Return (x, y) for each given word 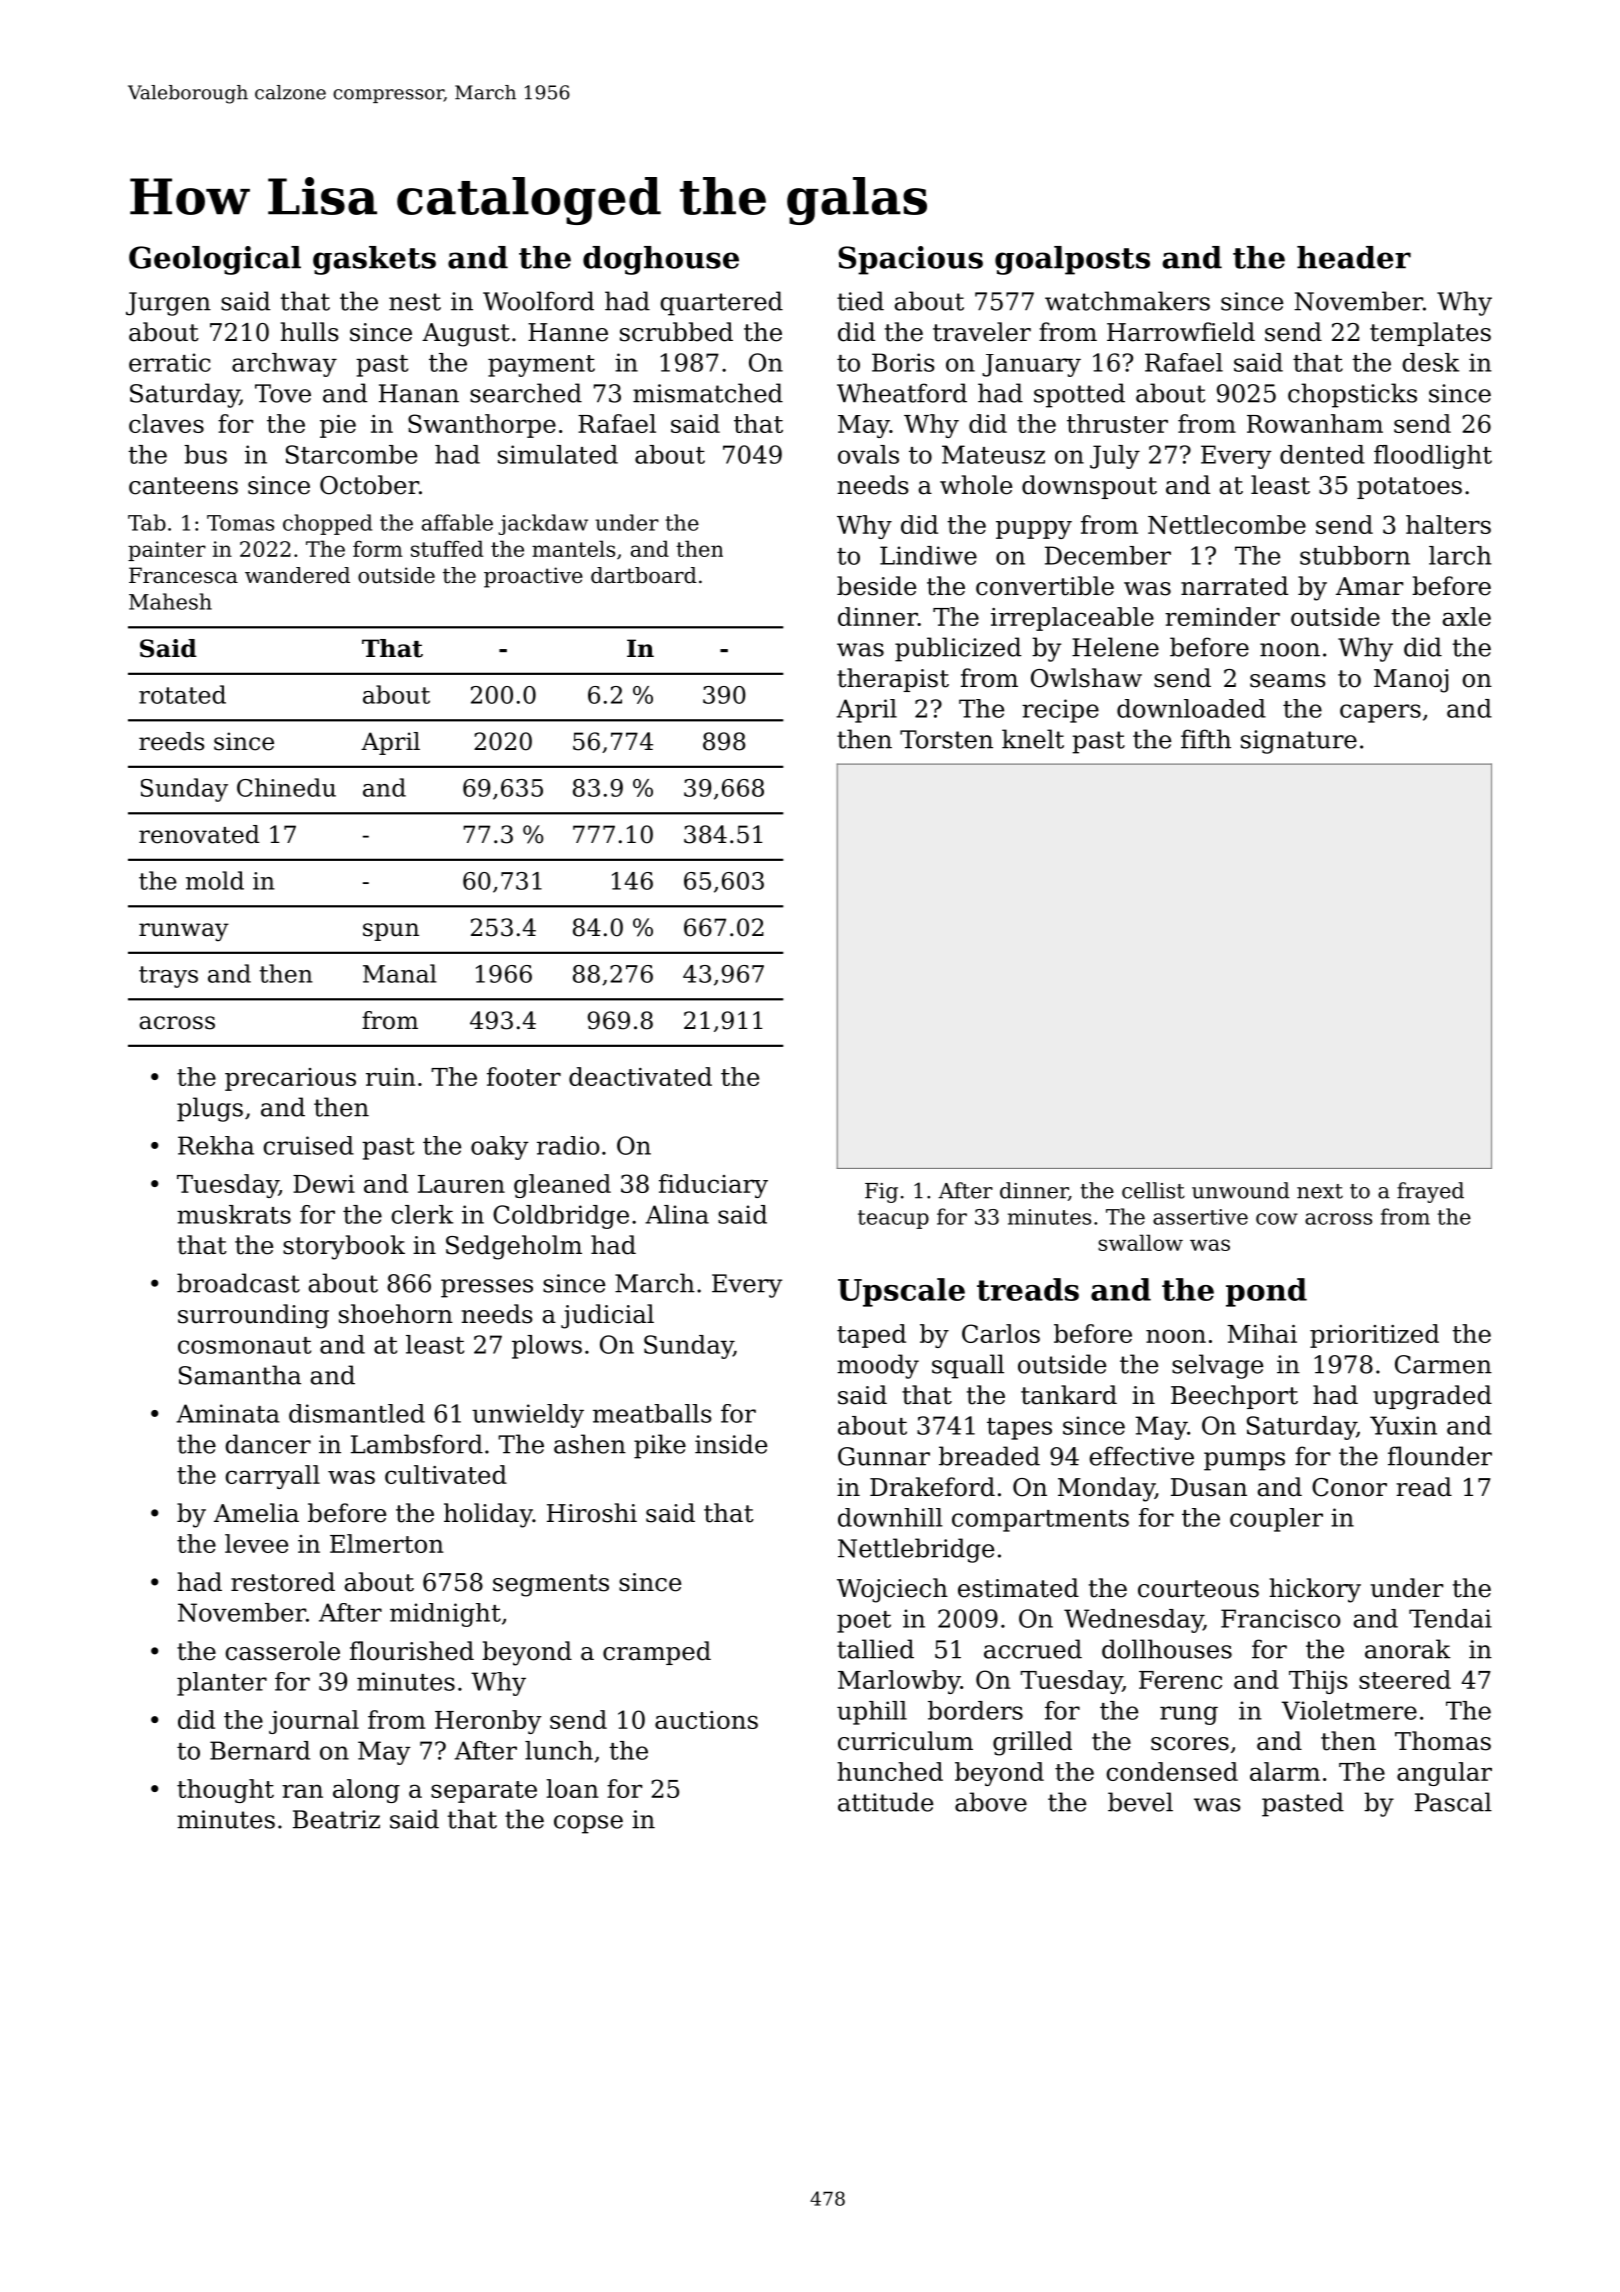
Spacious (910, 260)
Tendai (1450, 1618)
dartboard (644, 575)
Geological (215, 260)
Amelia (256, 1513)
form (378, 549)
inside (731, 1444)
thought (225, 1791)
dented (1322, 454)
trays (168, 977)
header (1354, 257)
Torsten (946, 739)
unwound (1241, 1190)
